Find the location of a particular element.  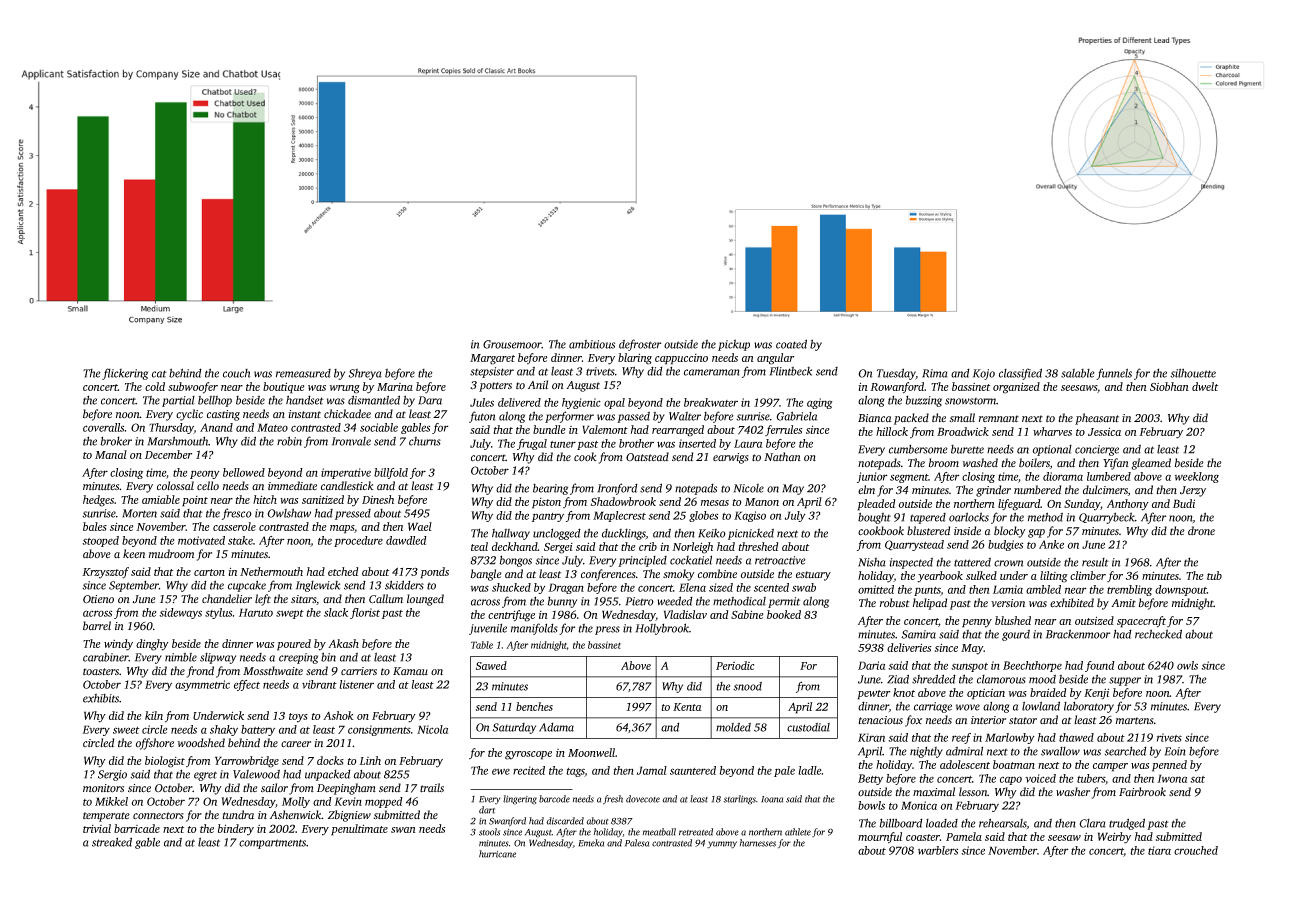

frugal is located at coordinates (532, 444).
